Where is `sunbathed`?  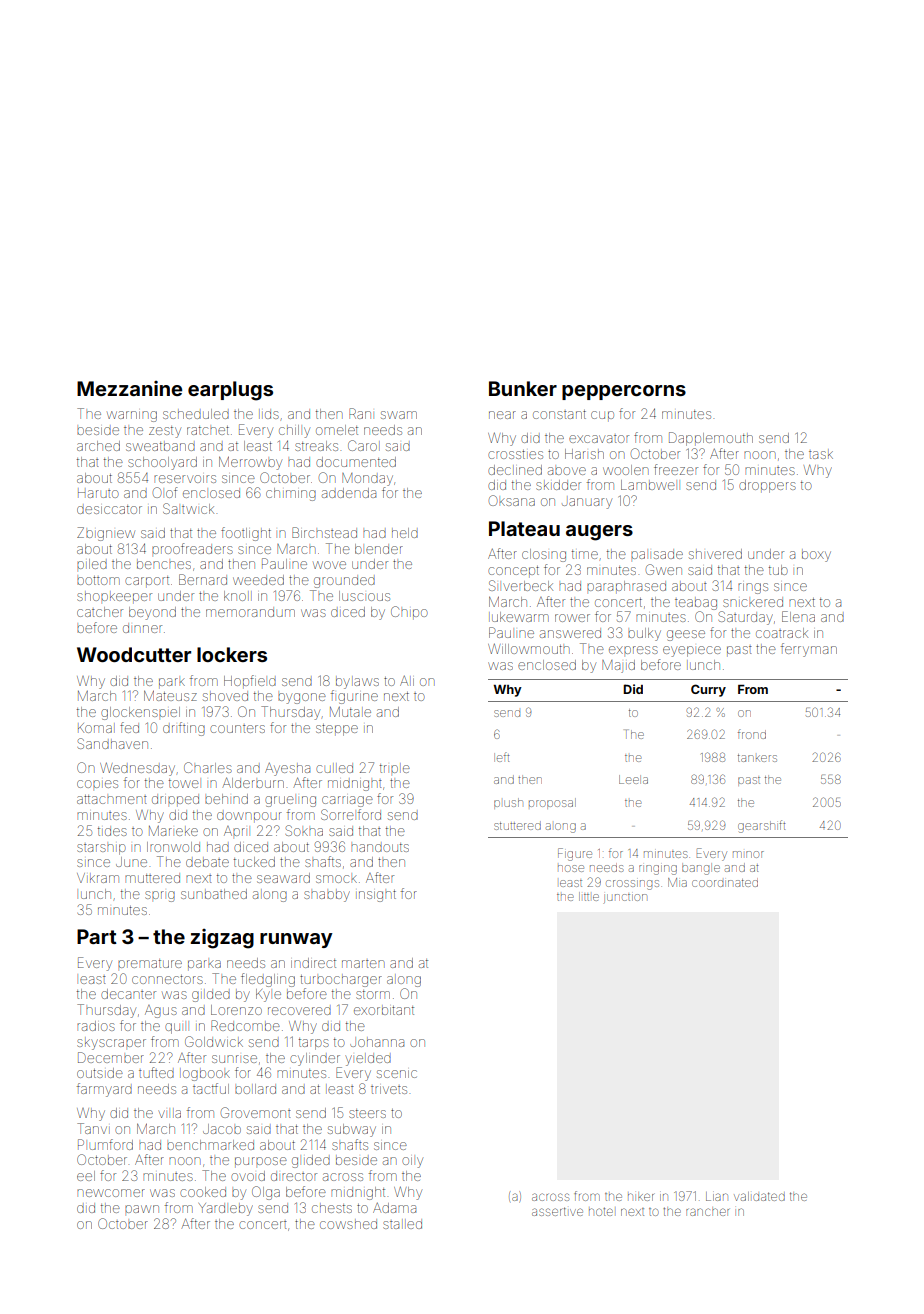 sunbathed is located at coordinates (214, 894).
